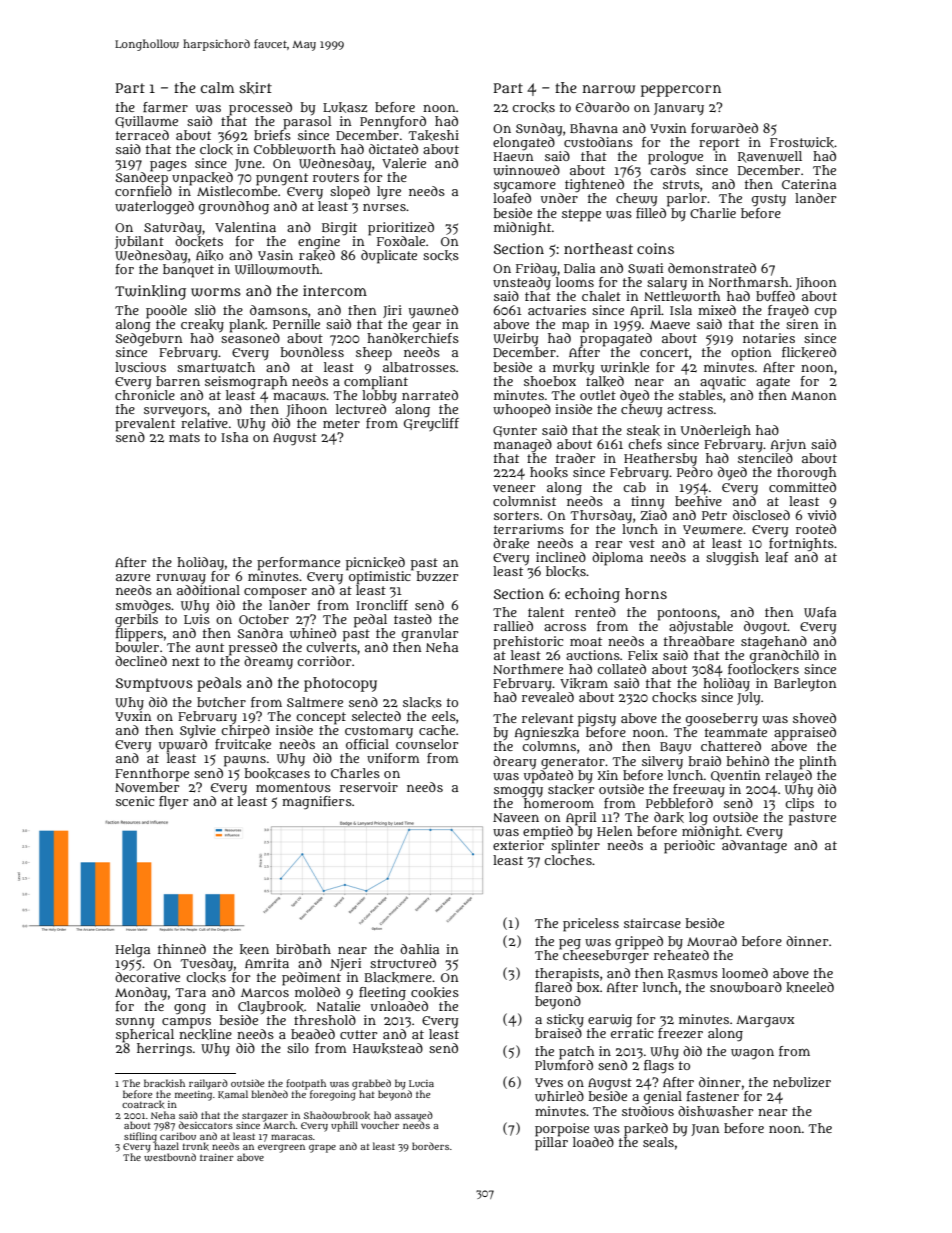 The width and height of the screenshot is (952, 1233). Describe the element at coordinates (217, 87) in the screenshot. I see `calm` at that location.
